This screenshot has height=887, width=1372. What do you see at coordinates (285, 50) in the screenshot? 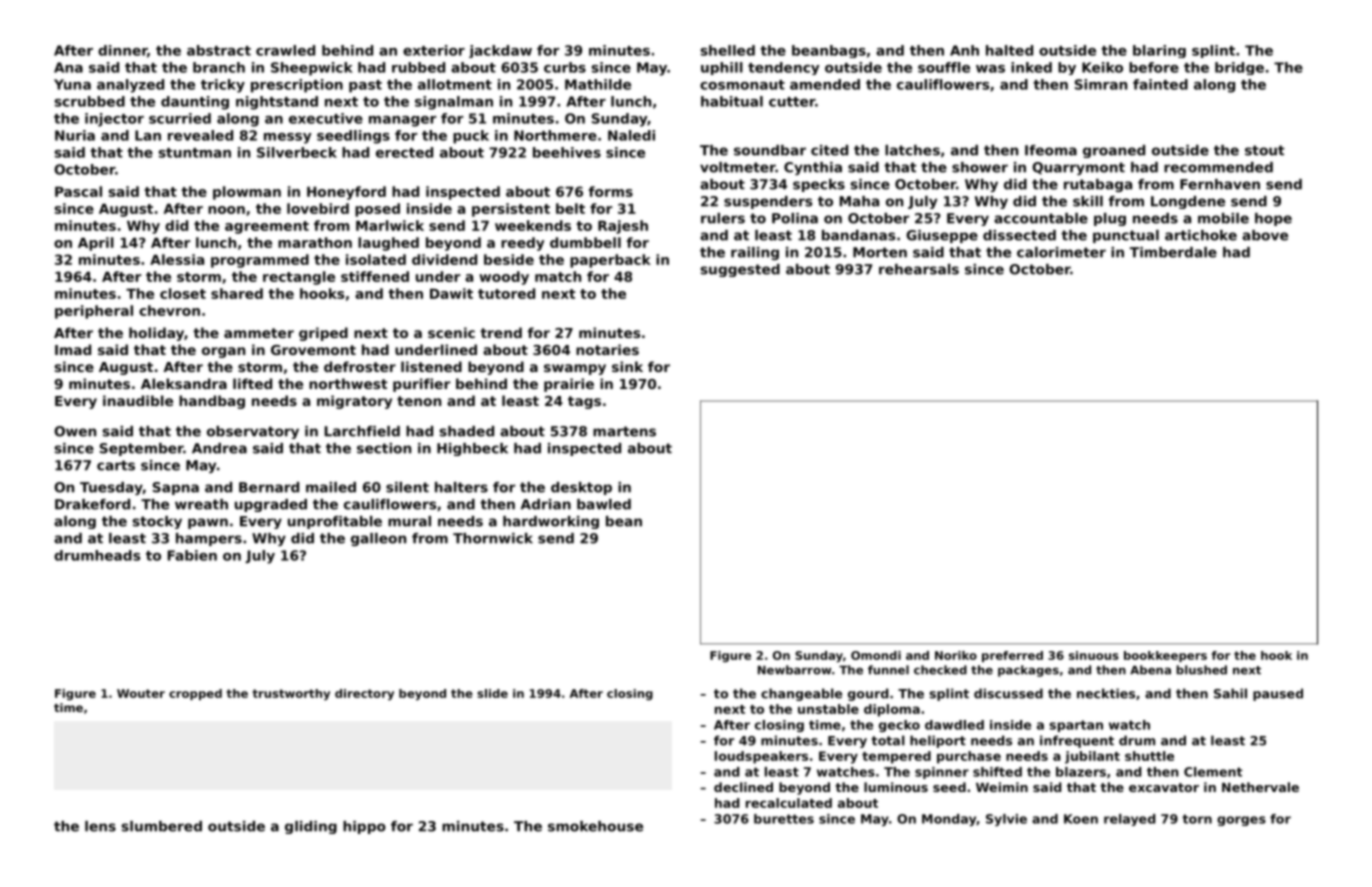
I see `crawled` at bounding box center [285, 50].
